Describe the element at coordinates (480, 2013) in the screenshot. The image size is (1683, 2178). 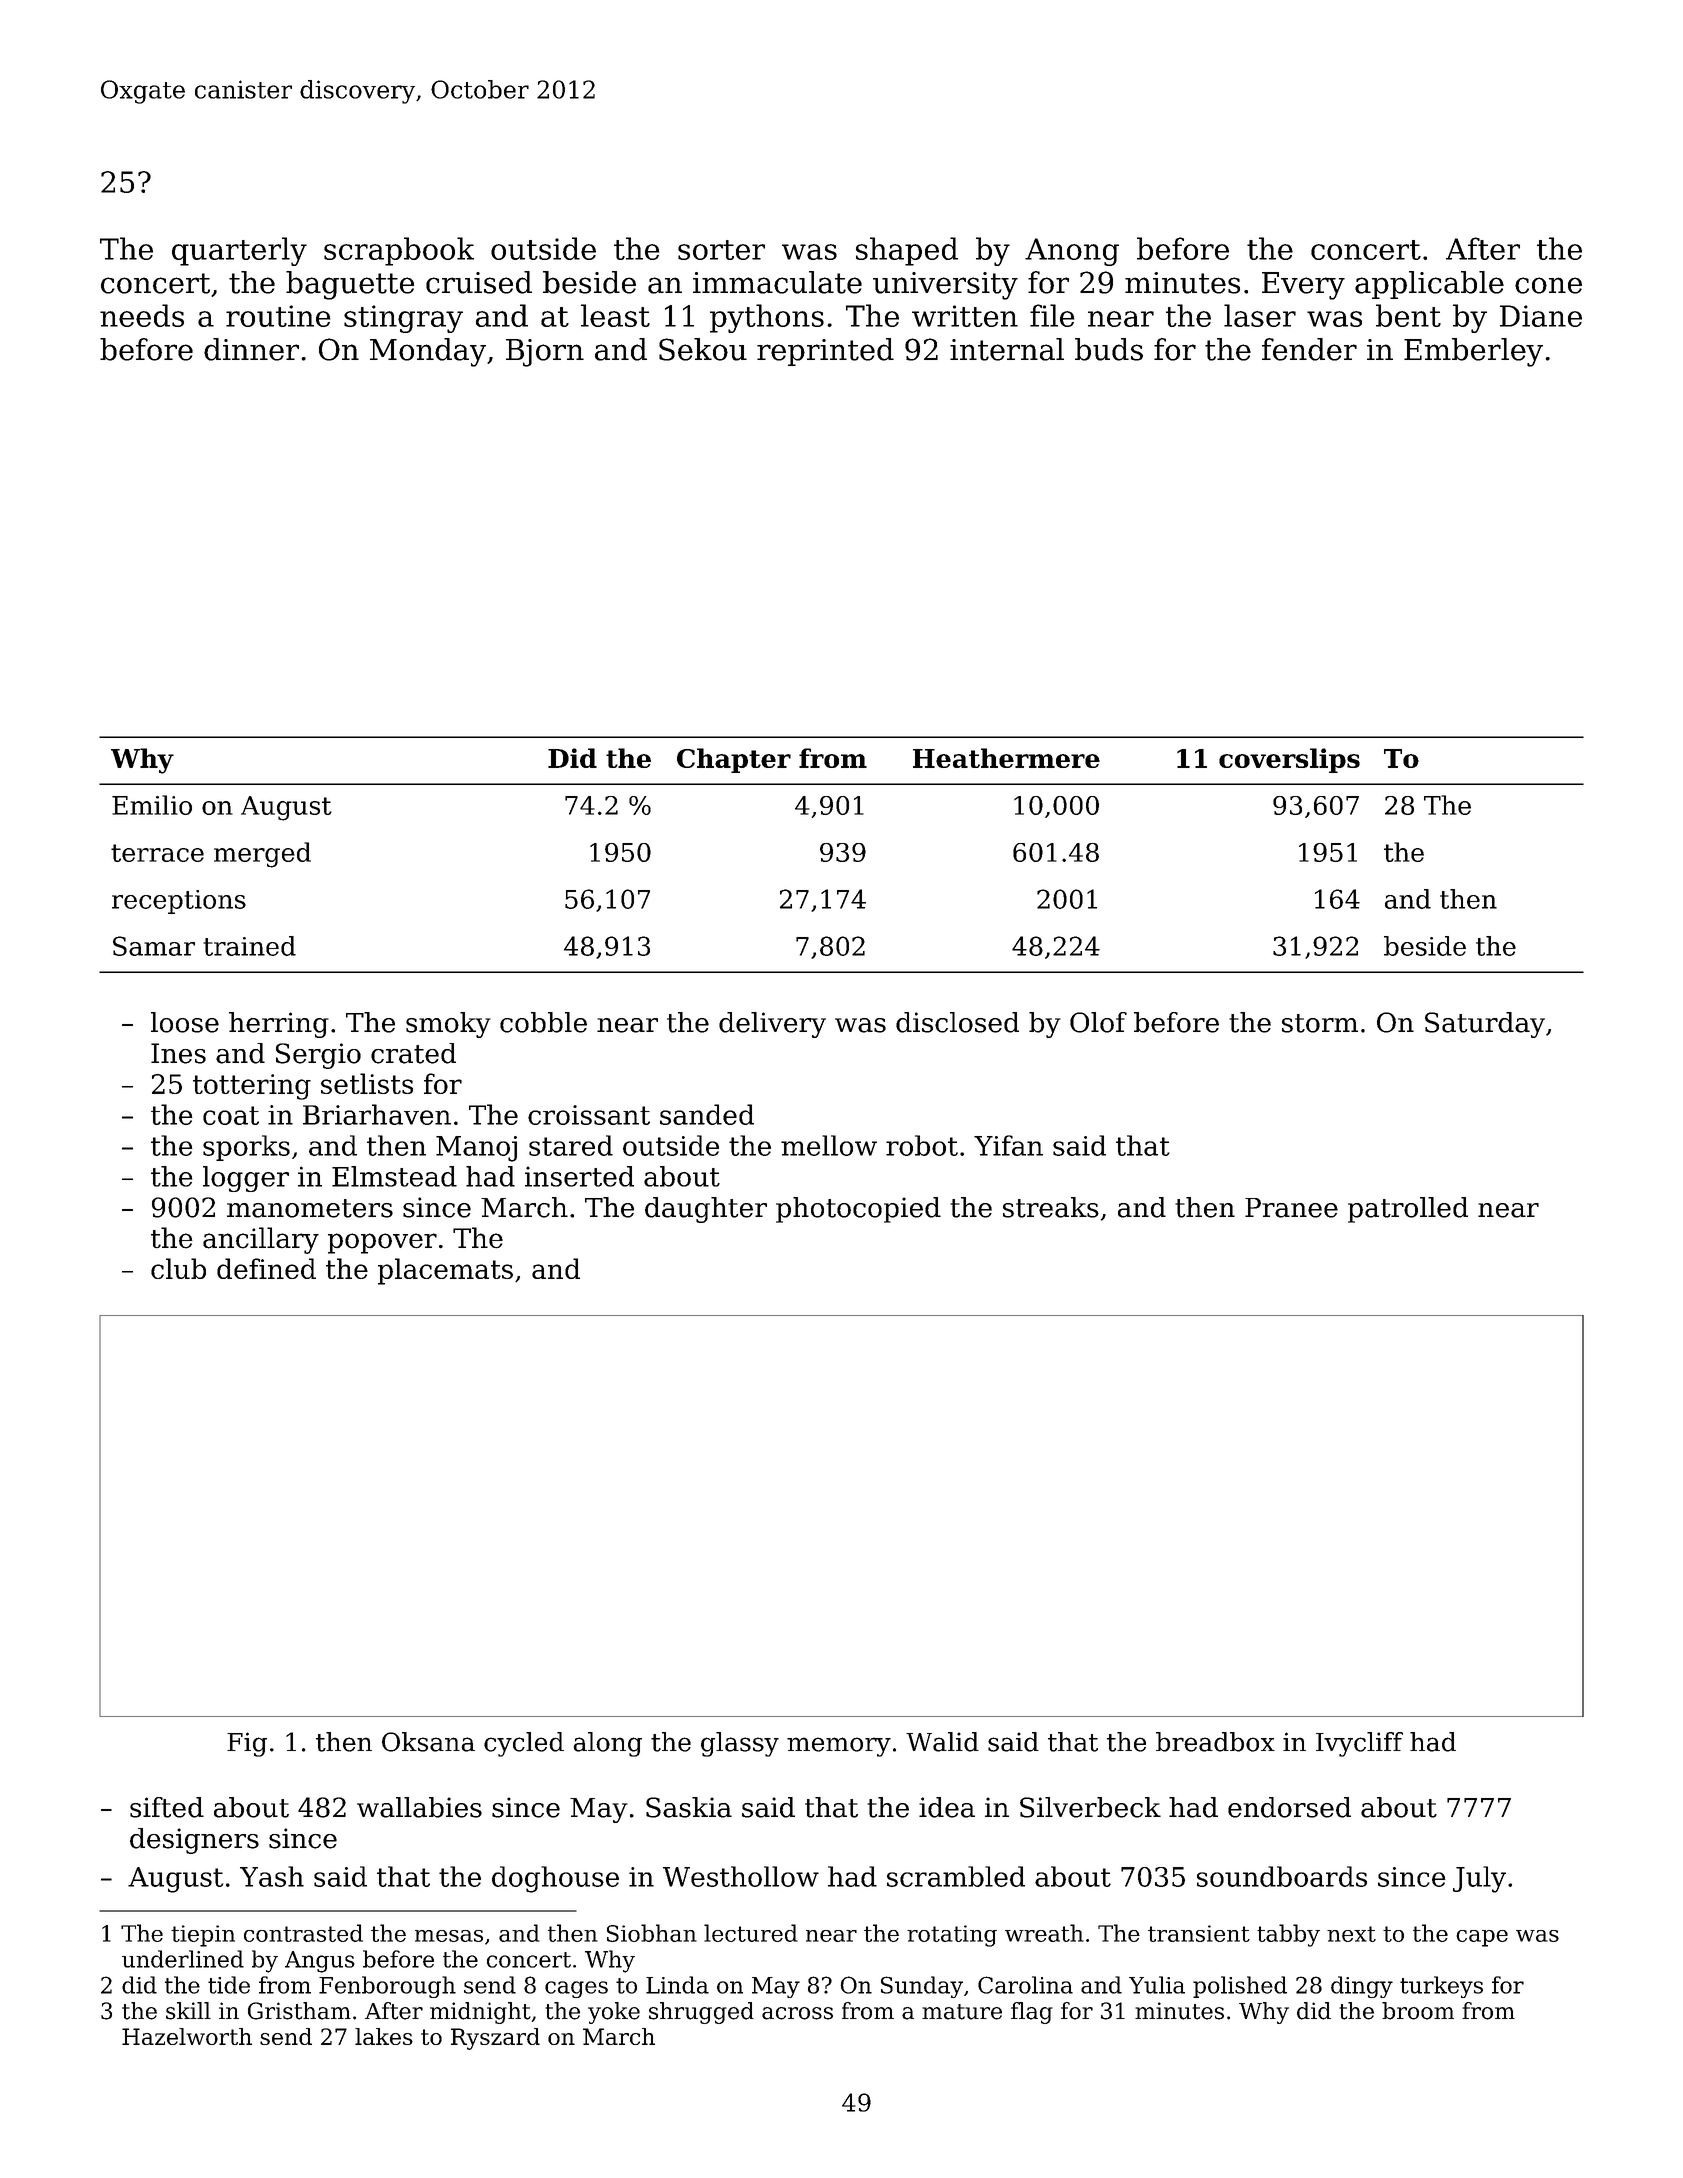
I see `midnight` at that location.
